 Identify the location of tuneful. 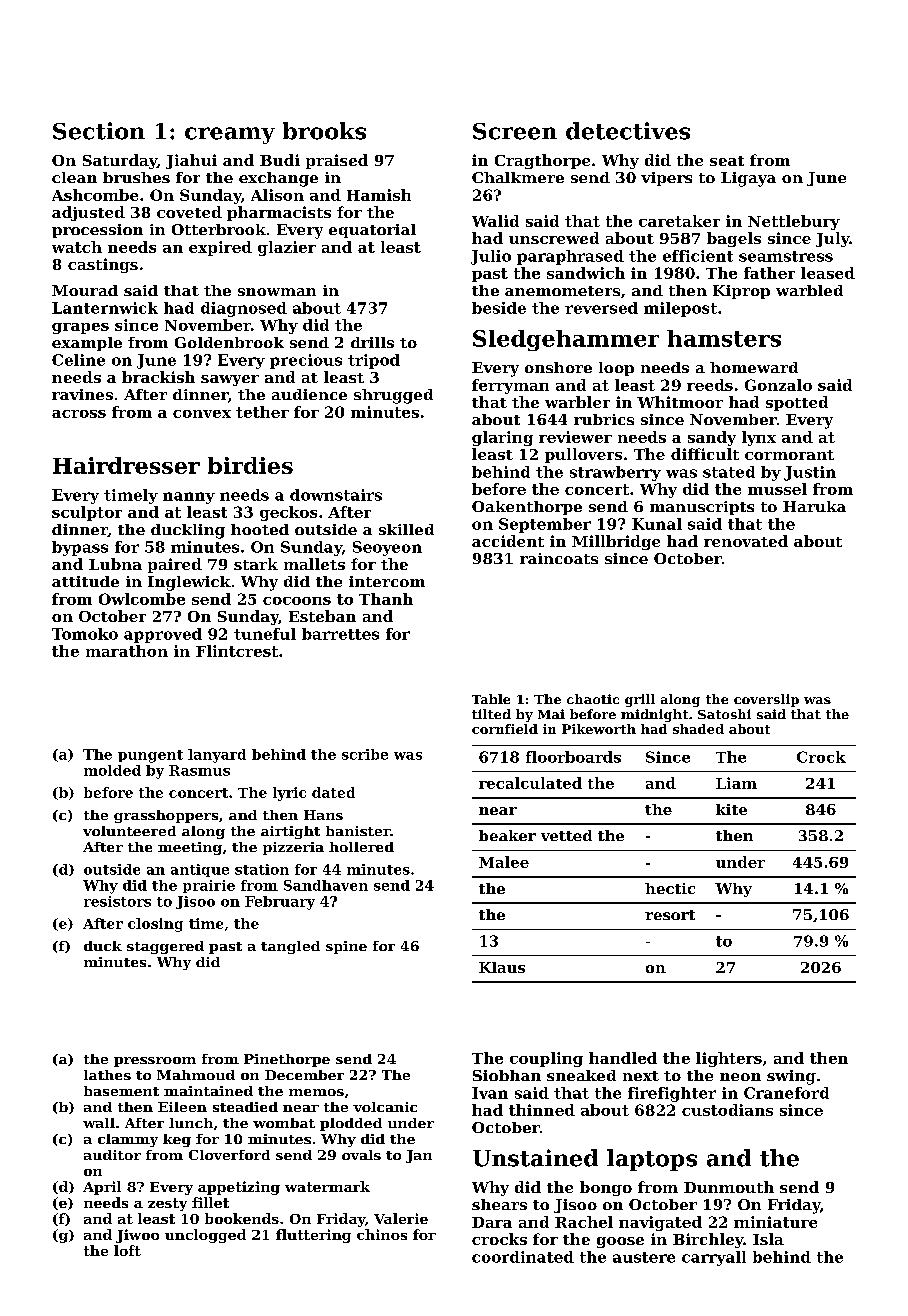
(265, 634).
